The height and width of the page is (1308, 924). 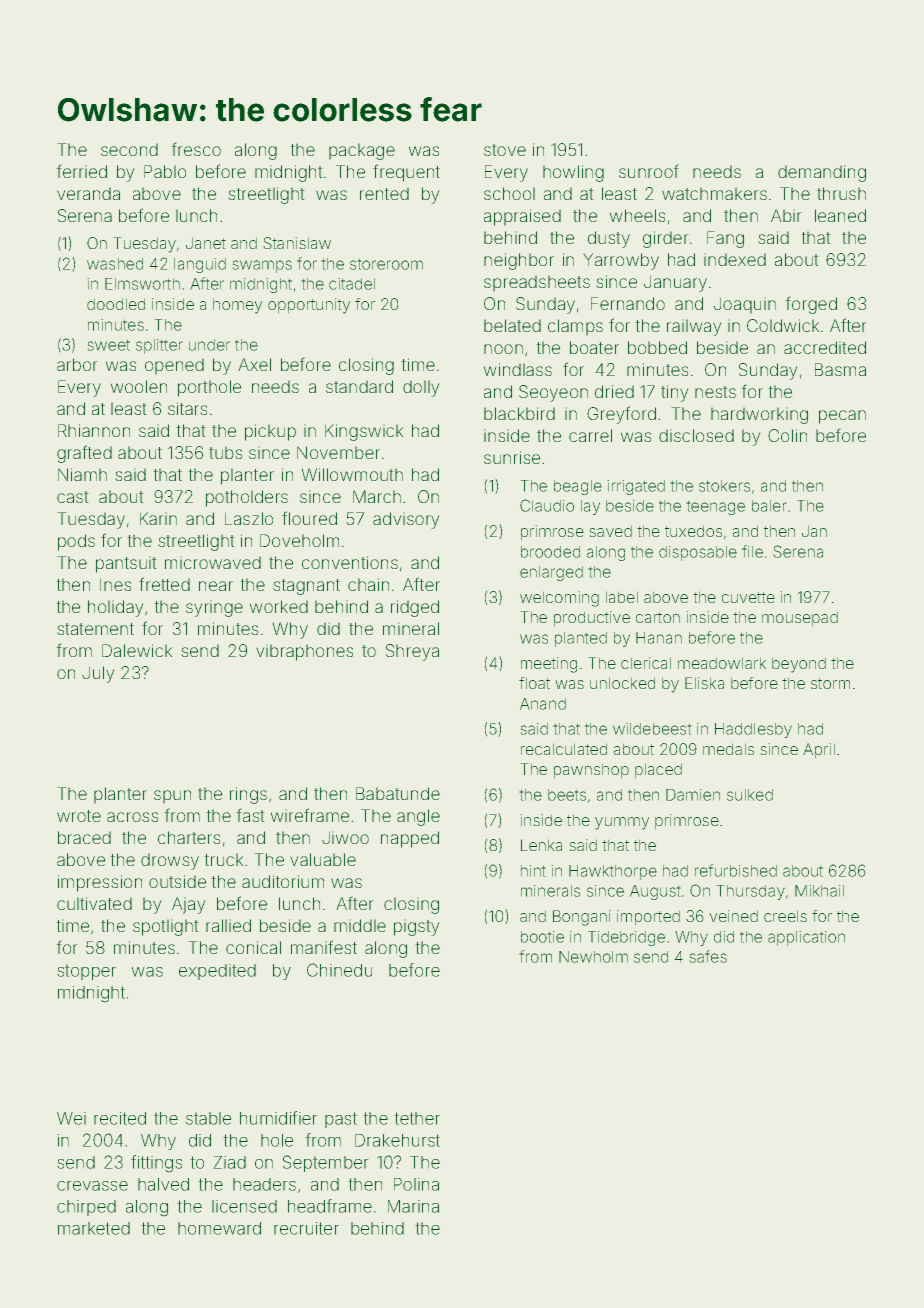 What do you see at coordinates (94, 1228) in the page?
I see `marketed` at bounding box center [94, 1228].
